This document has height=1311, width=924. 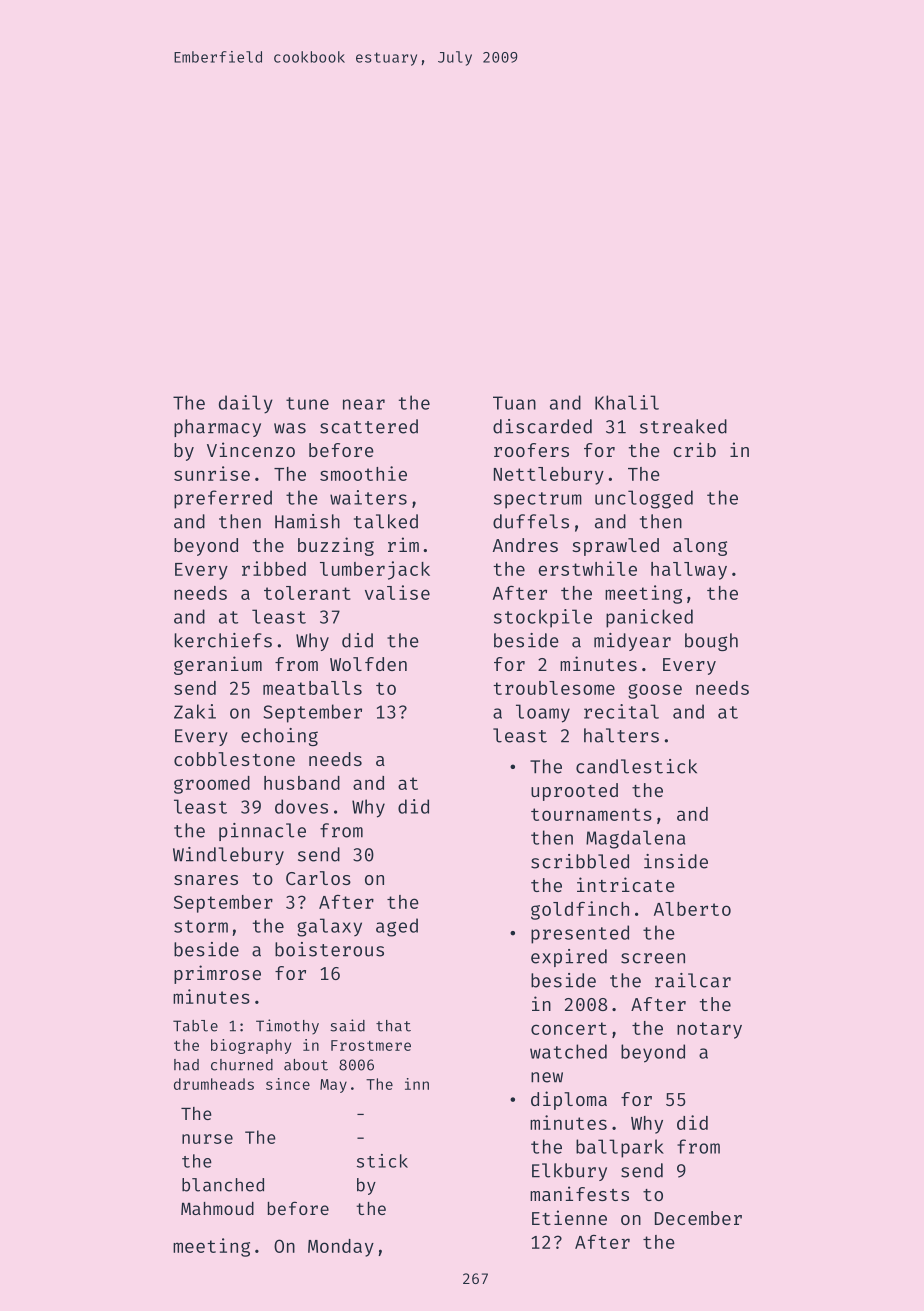 I want to click on Elkbury, so click(x=569, y=1172).
